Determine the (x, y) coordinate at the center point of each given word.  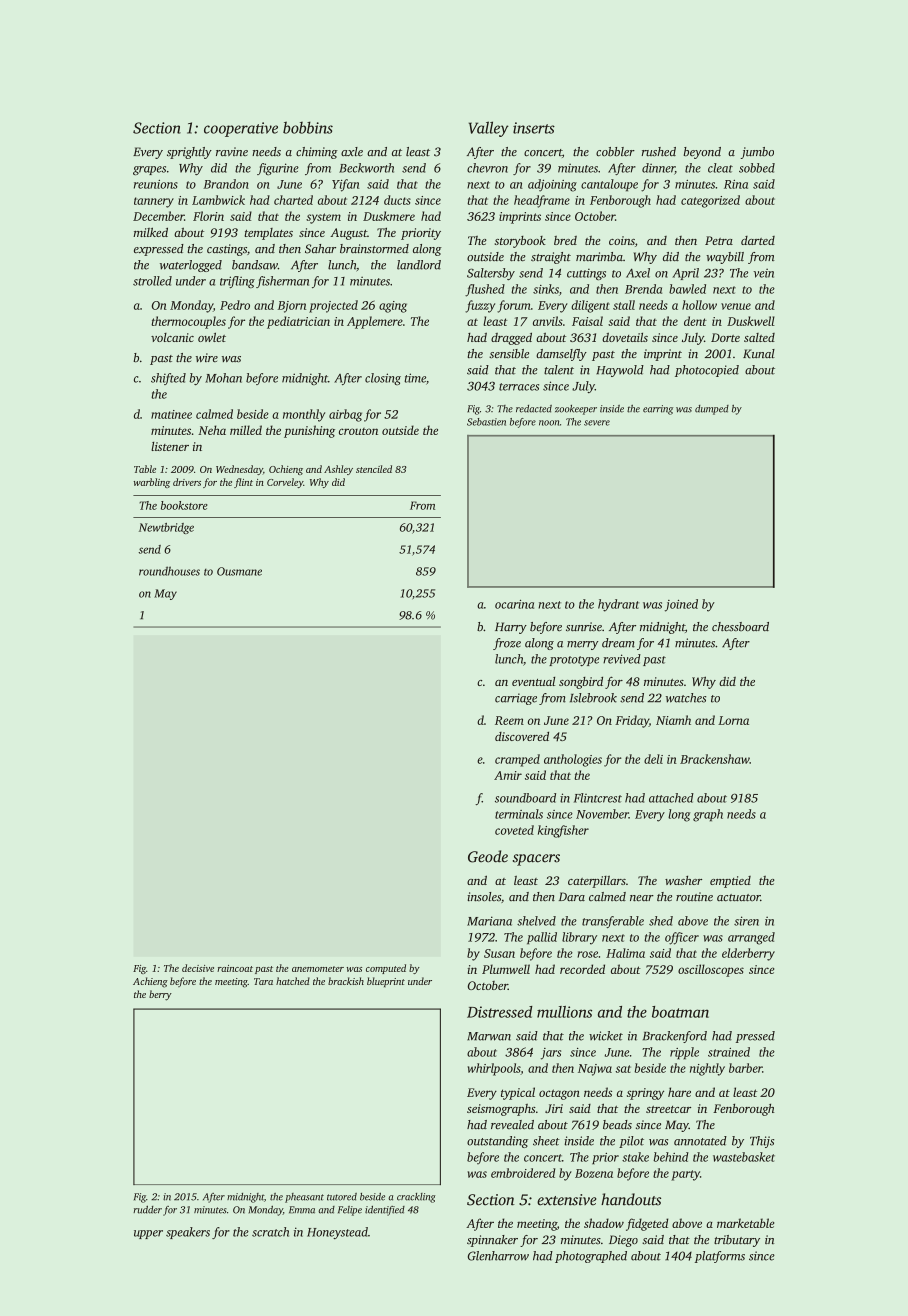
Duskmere (389, 216)
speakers (188, 1233)
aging (393, 307)
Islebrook (593, 698)
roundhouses (169, 571)
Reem (509, 720)
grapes (149, 170)
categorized (710, 201)
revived (622, 659)
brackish (346, 981)
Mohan (223, 378)
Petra (719, 240)
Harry (511, 628)
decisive (198, 968)
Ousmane (239, 571)
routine (694, 897)
